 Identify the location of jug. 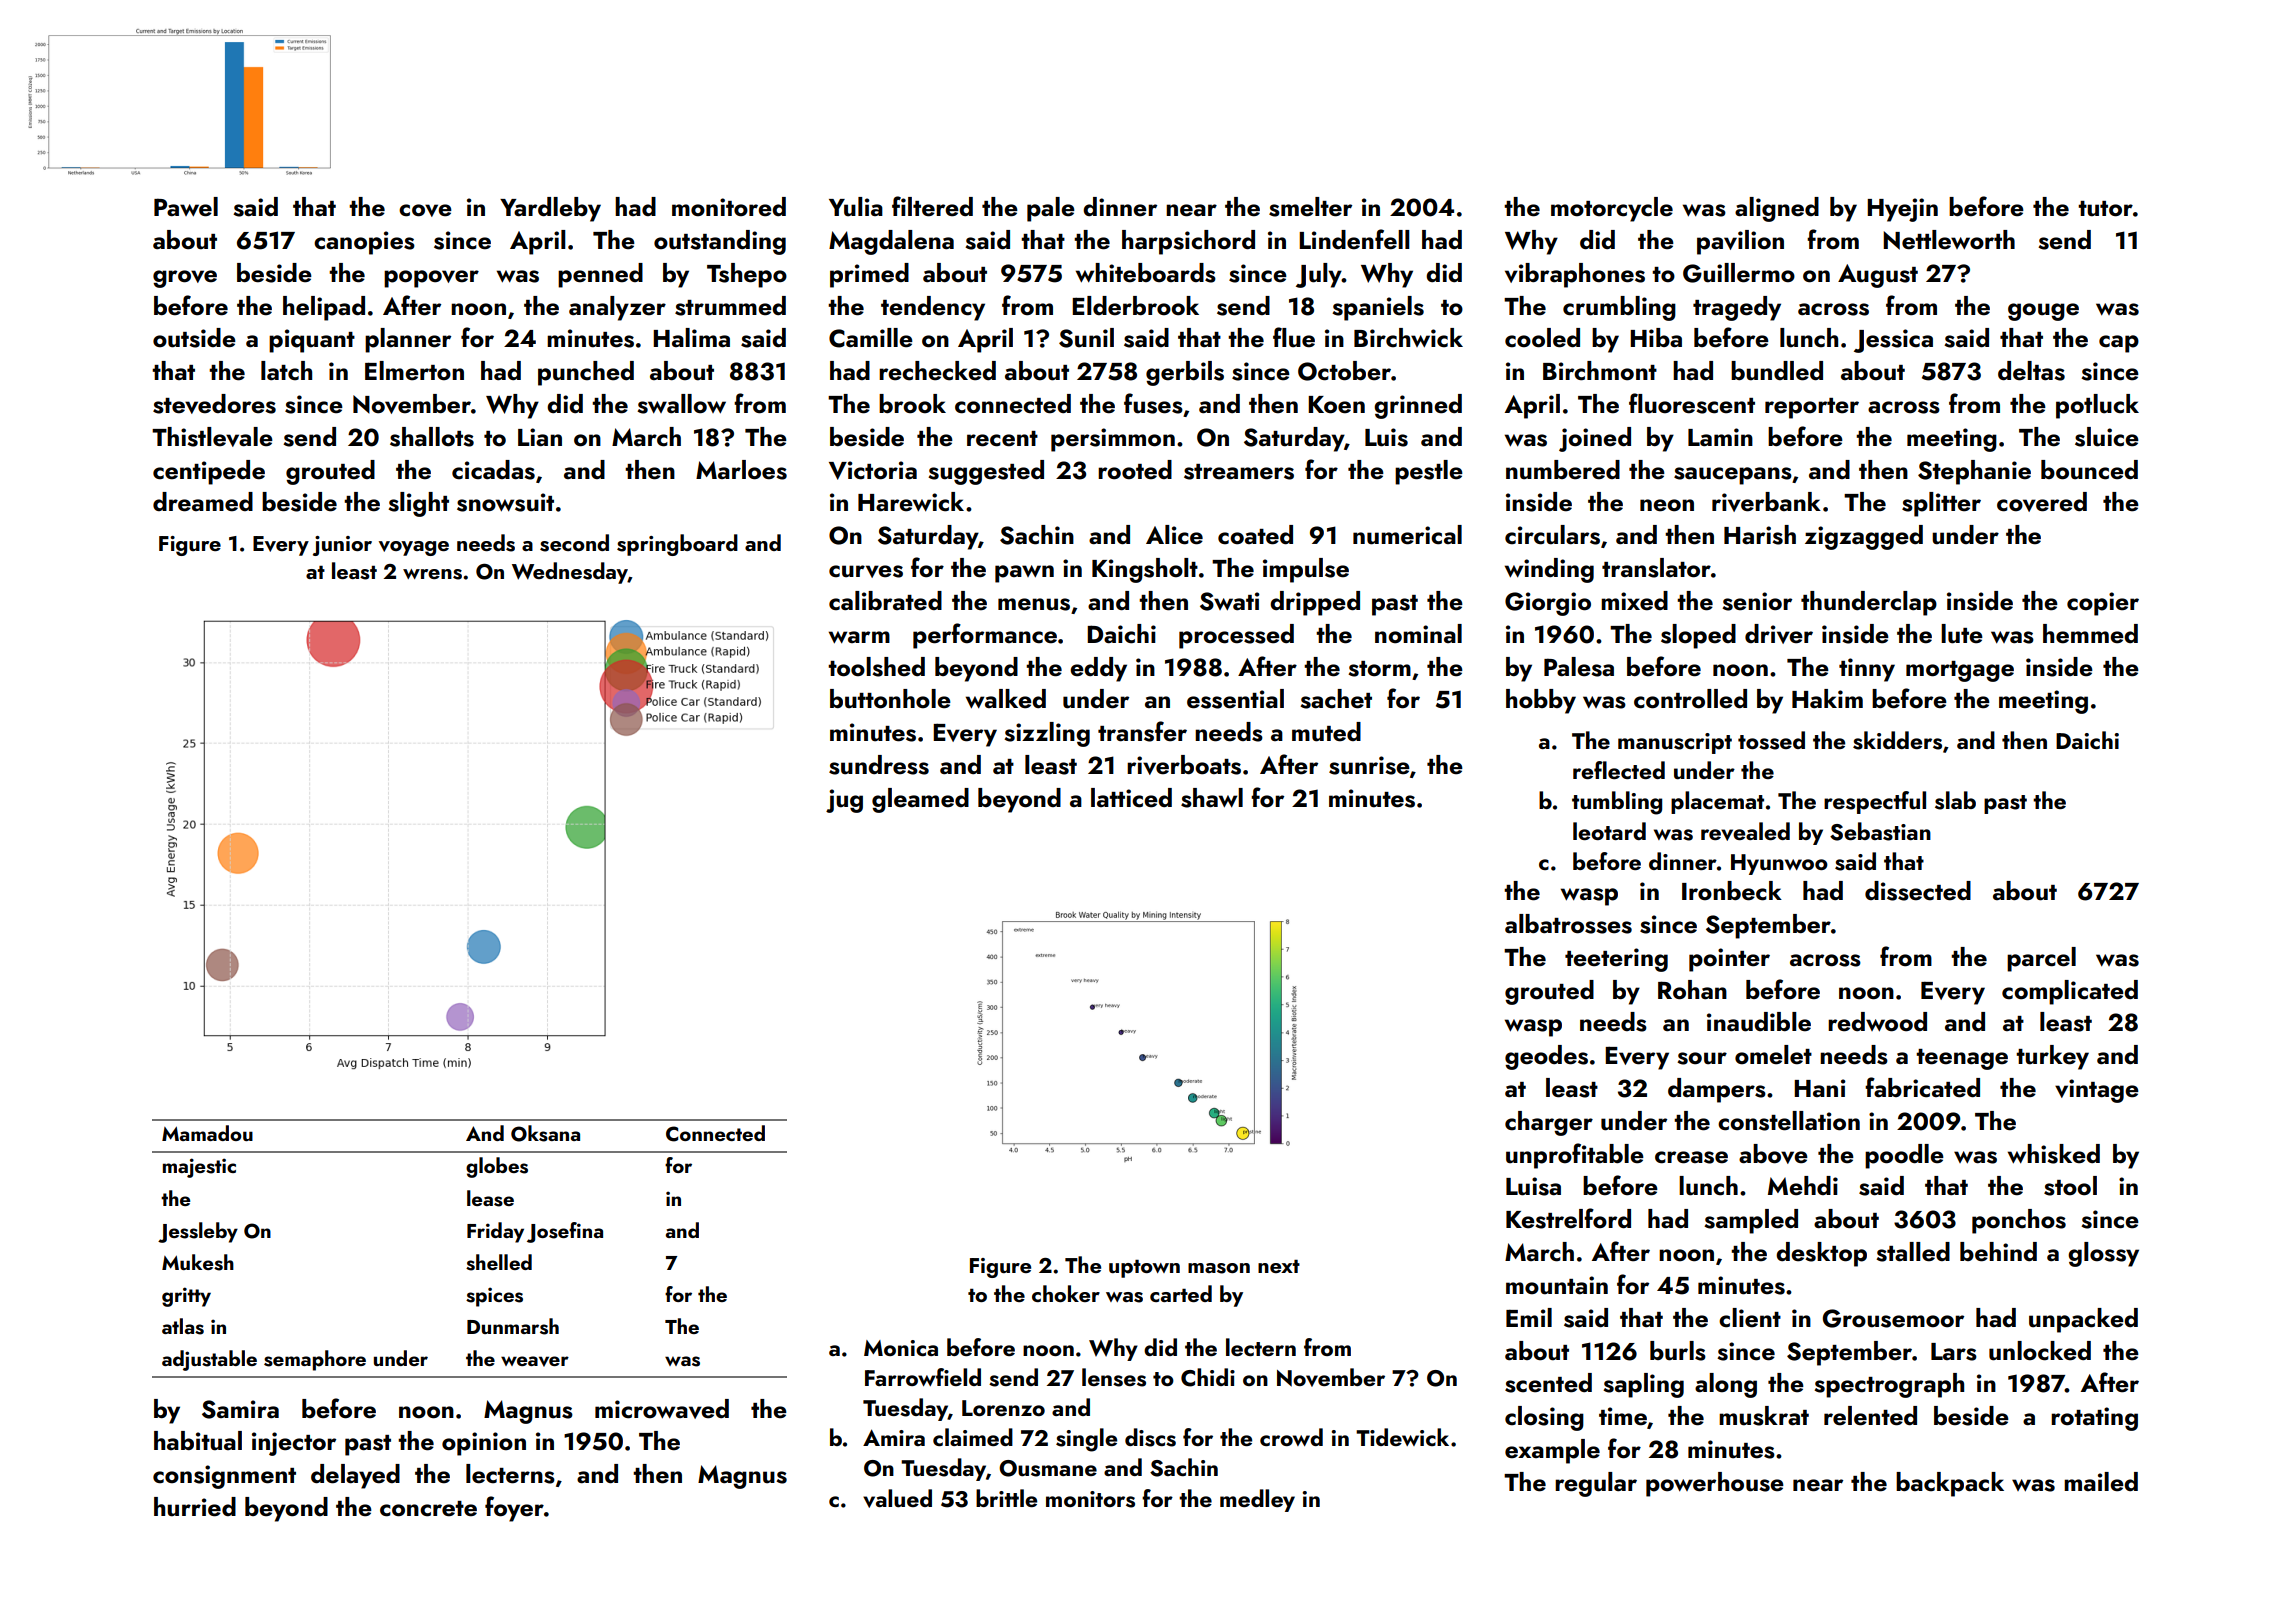
(844, 801).
